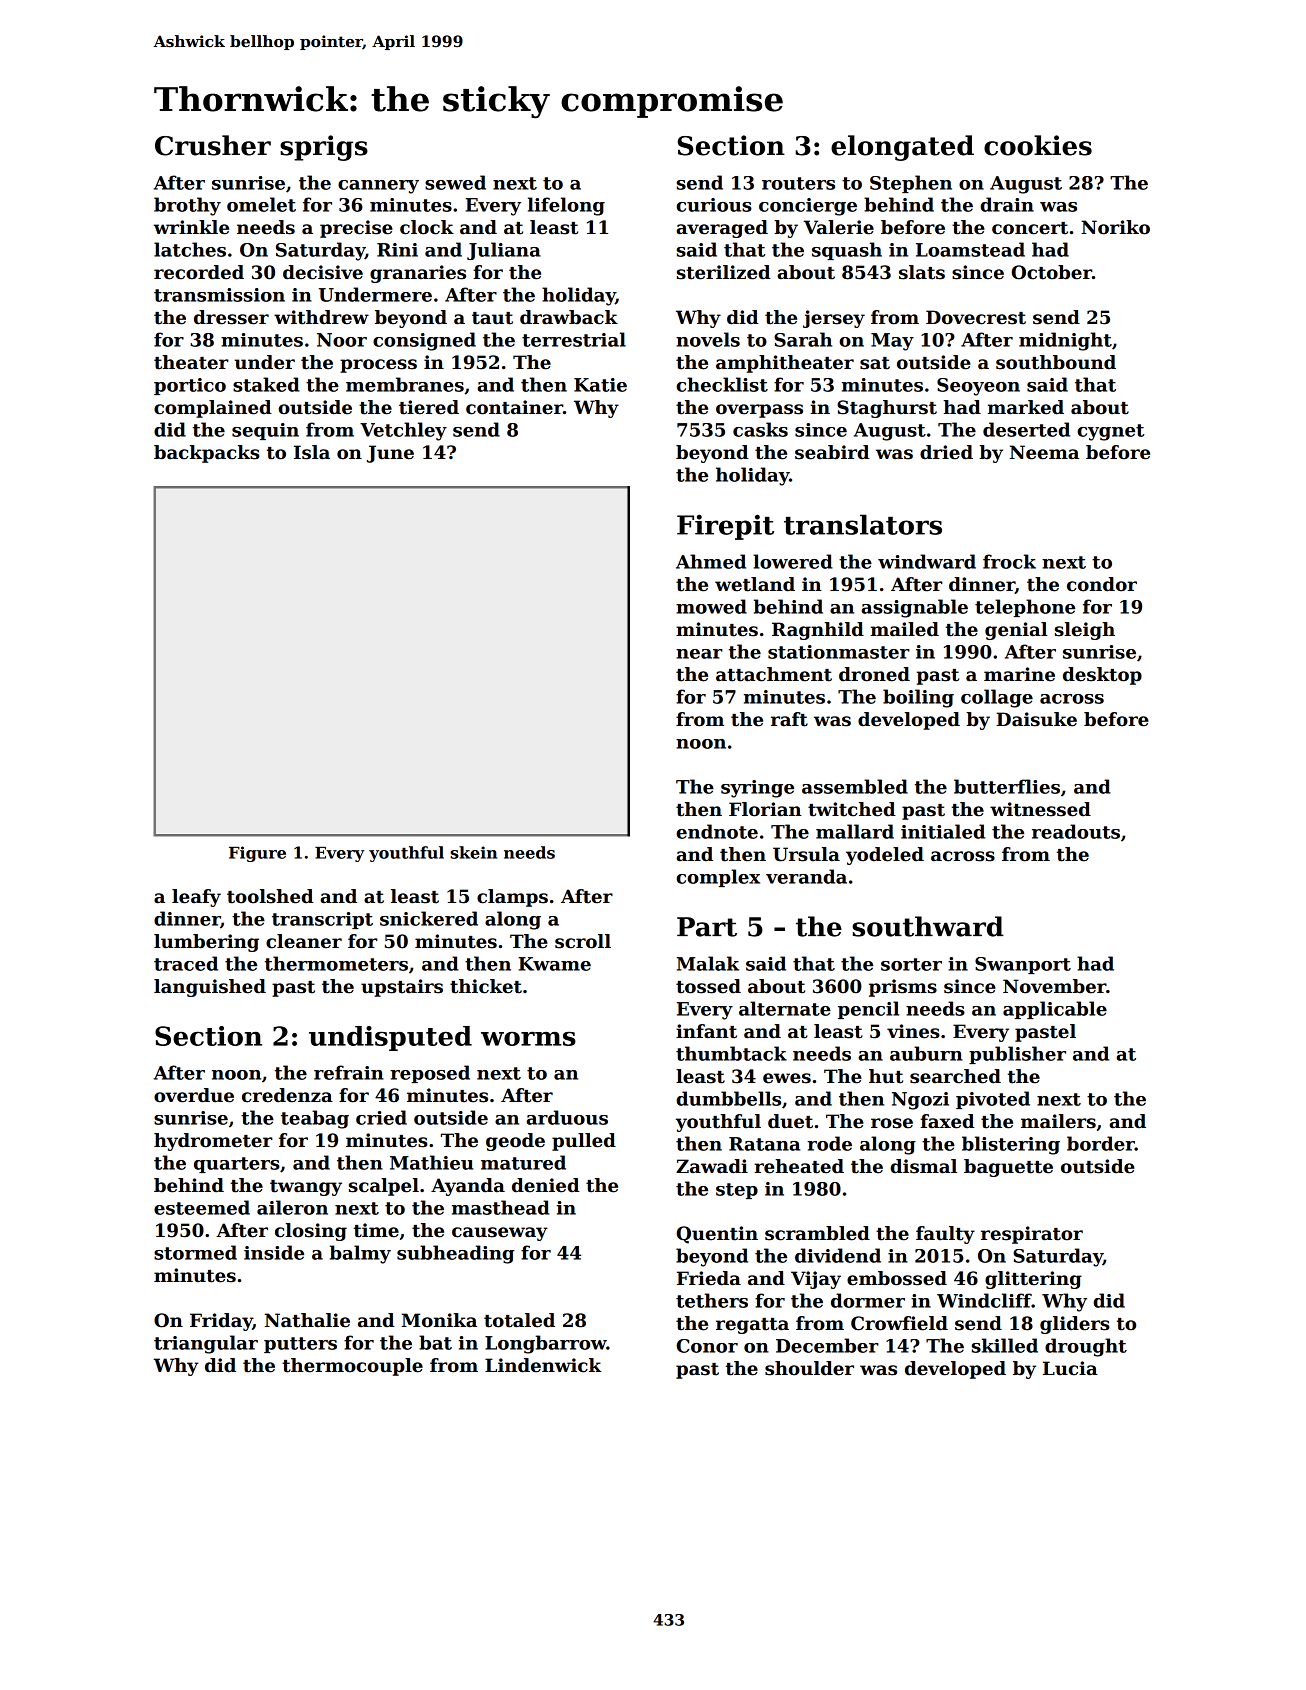  What do you see at coordinates (381, 1117) in the document?
I see `cried` at bounding box center [381, 1117].
